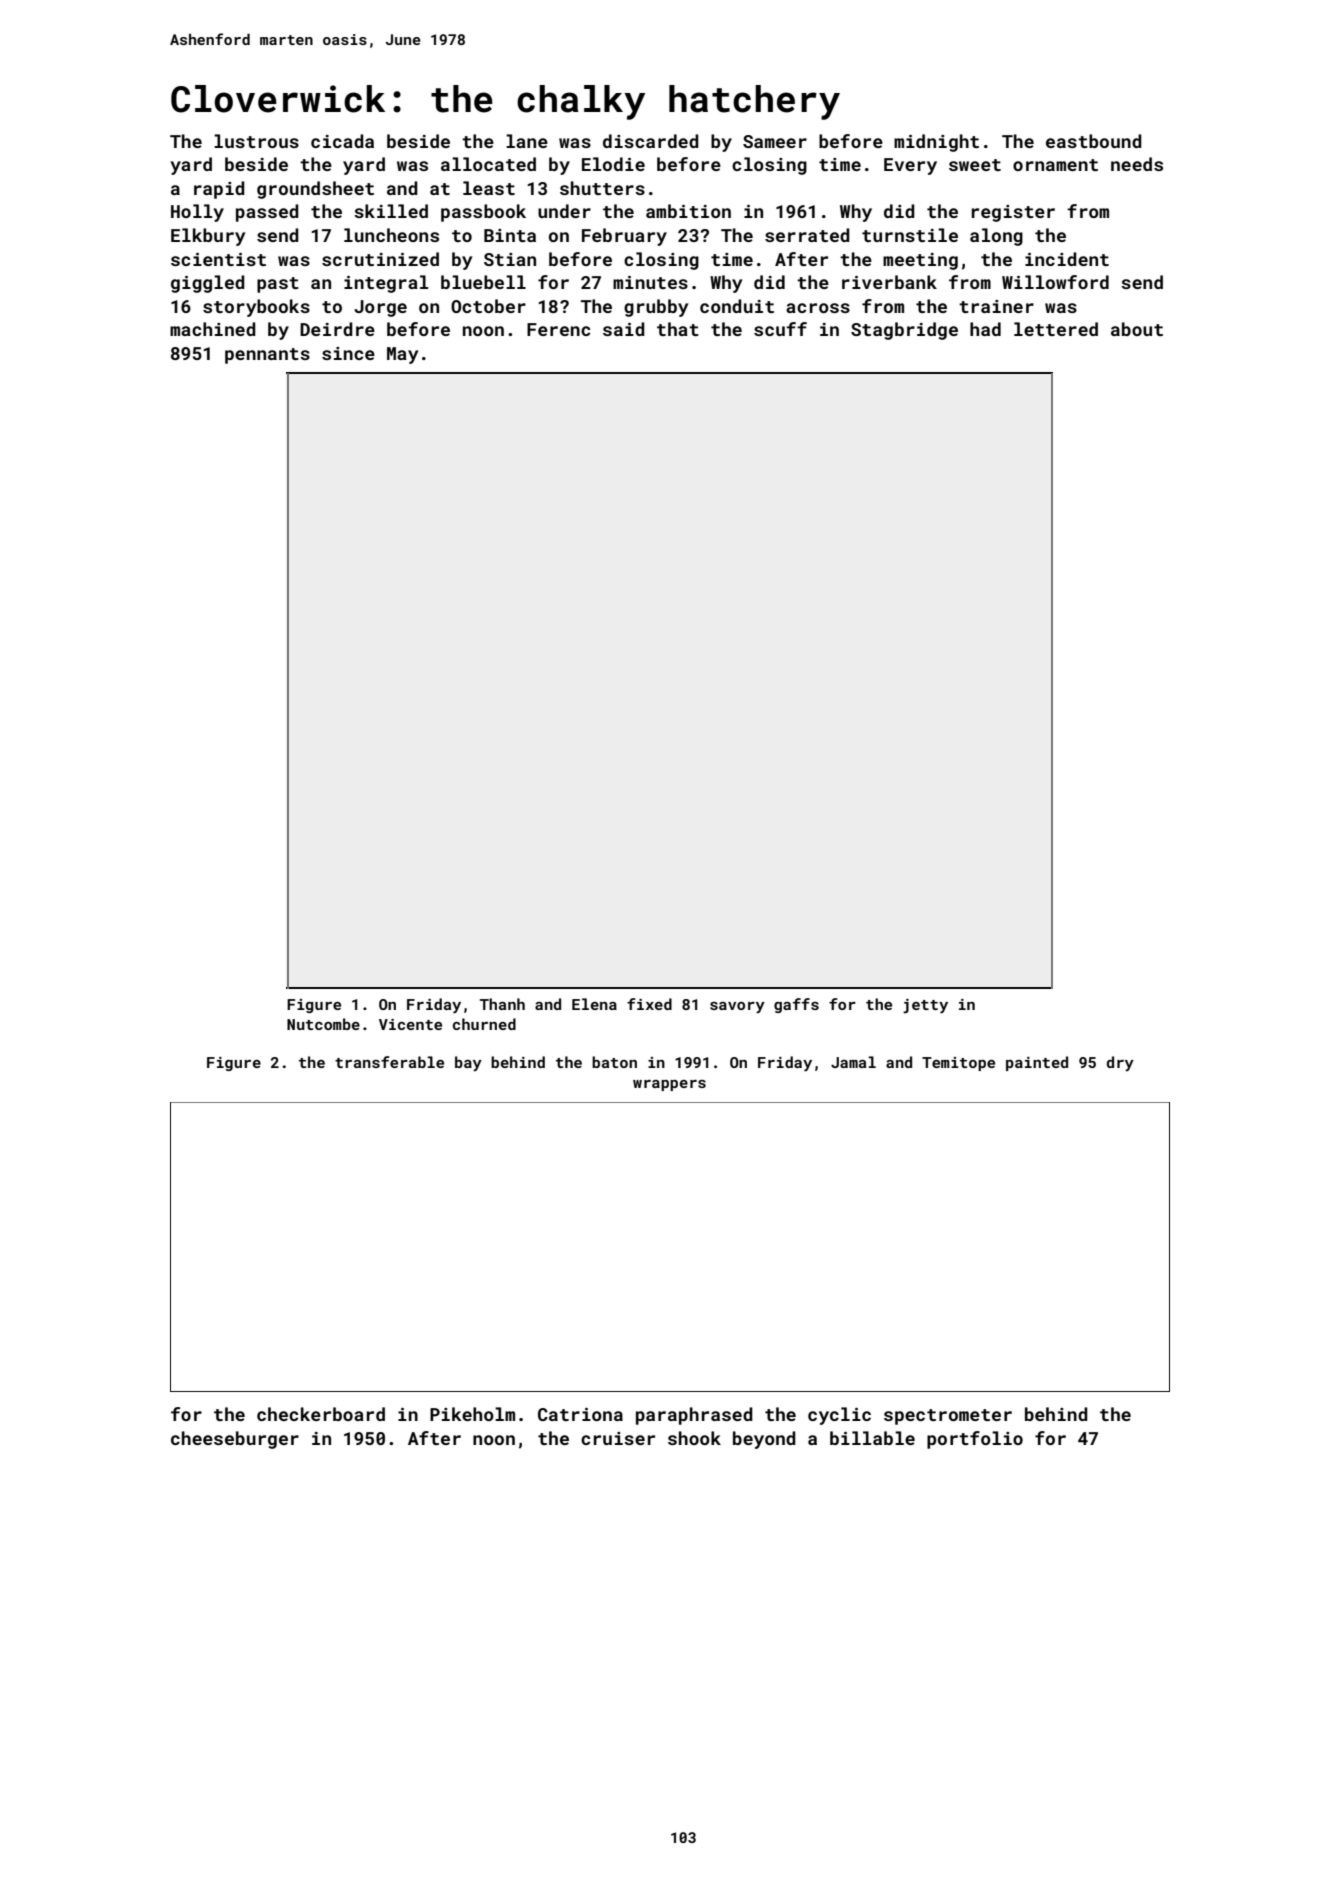 The height and width of the document is (1896, 1340). What do you see at coordinates (614, 1062) in the document?
I see `baton` at bounding box center [614, 1062].
